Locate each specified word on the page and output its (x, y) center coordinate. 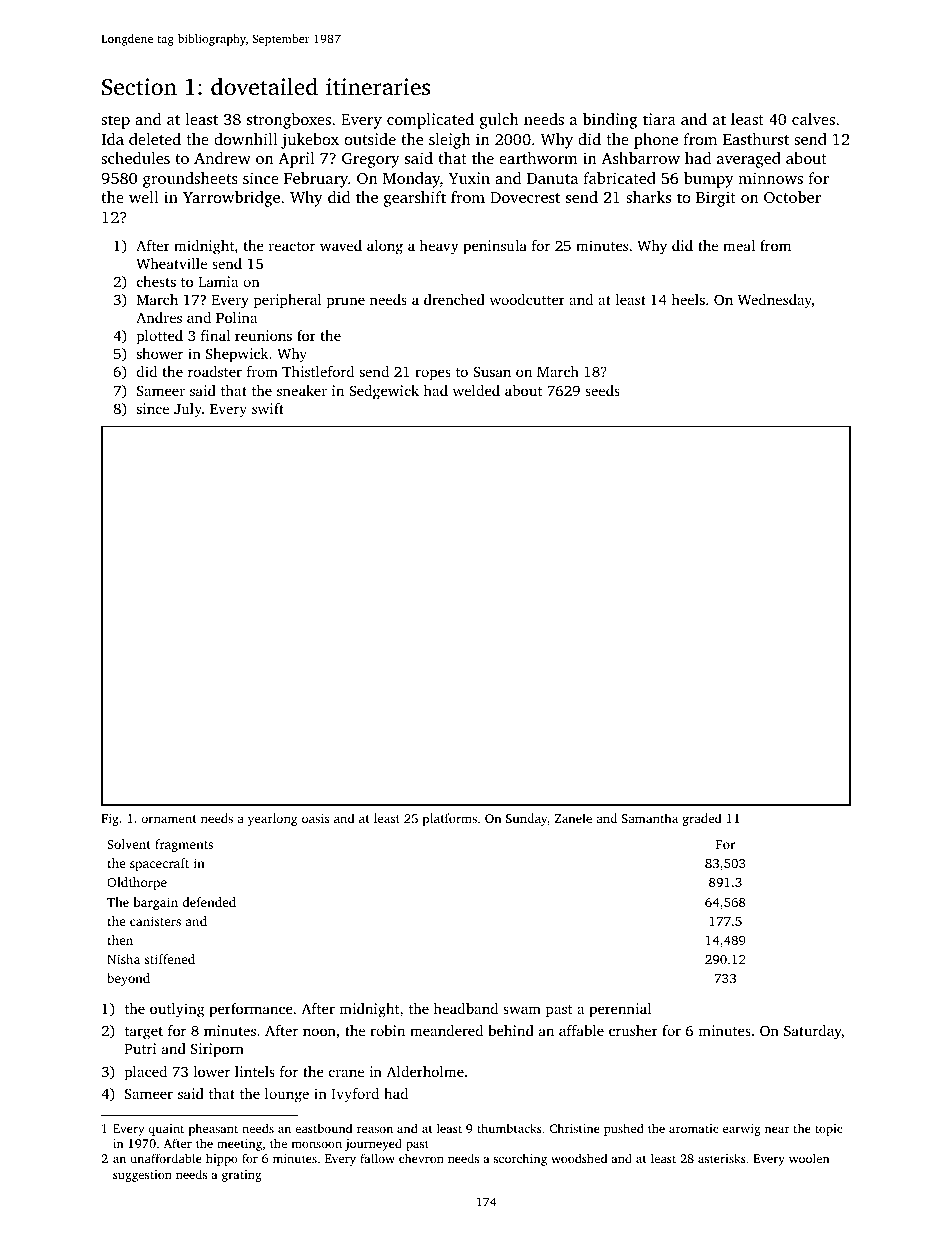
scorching (520, 1160)
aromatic (694, 1128)
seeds (602, 390)
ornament (169, 819)
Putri (141, 1048)
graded (702, 819)
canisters (155, 921)
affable (581, 1030)
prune (346, 303)
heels (688, 299)
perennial (620, 1010)
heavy (439, 247)
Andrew (222, 158)
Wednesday (775, 301)
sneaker (302, 390)
